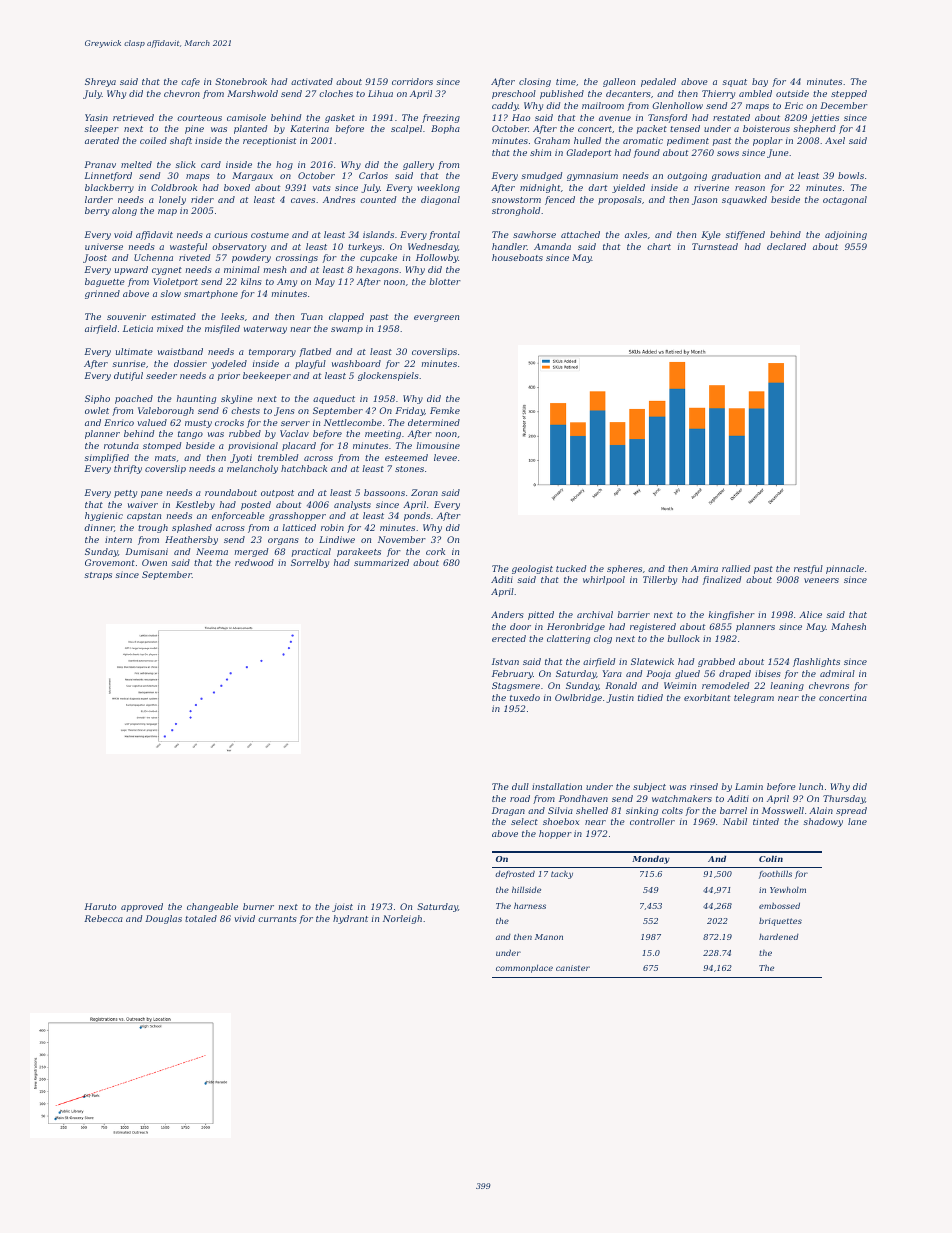 This screenshot has height=1233, width=952. I want to click on Stagsmere, so click(516, 686).
